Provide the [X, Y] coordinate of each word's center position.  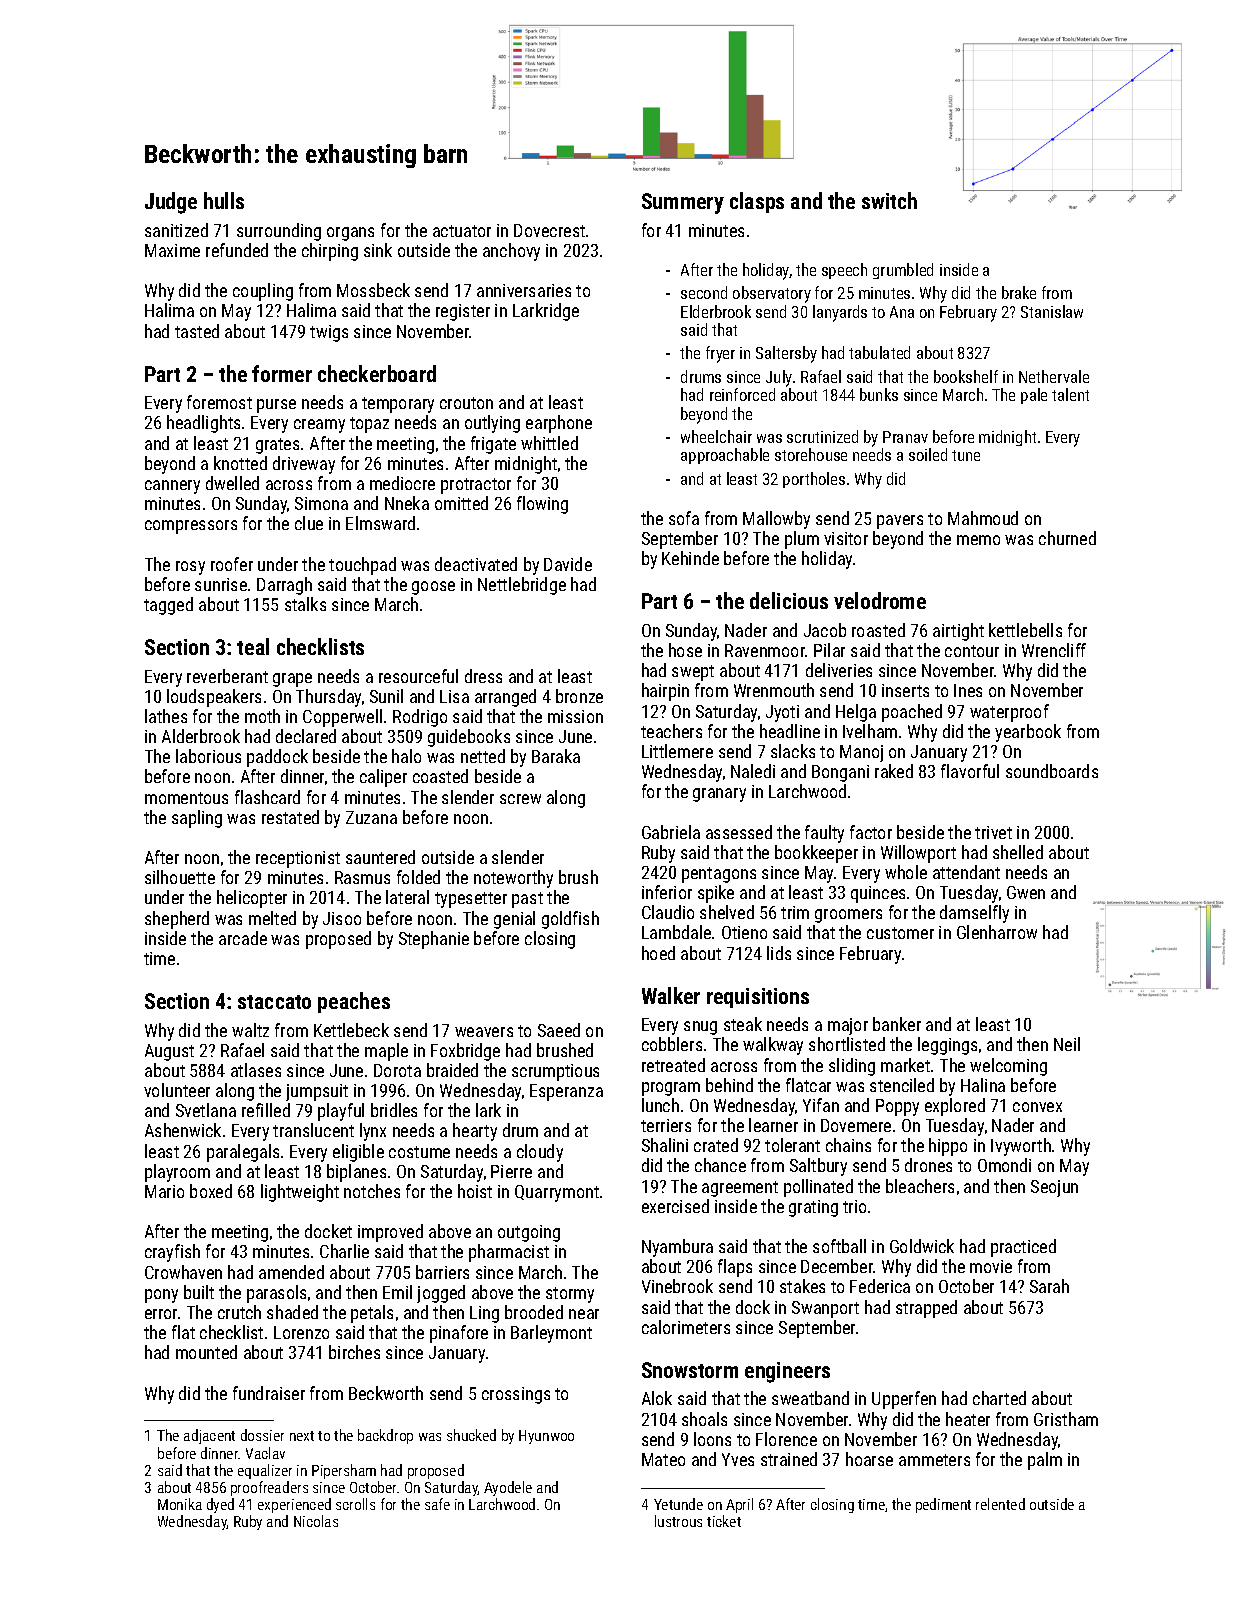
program [671, 1089]
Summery [683, 203]
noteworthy [513, 879]
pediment [943, 1505]
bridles [394, 1110]
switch [889, 200]
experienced [294, 1505]
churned [1067, 538]
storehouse [811, 454]
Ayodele [508, 1488]
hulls [224, 200]
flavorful [970, 771]
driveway [304, 465]
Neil [1067, 1044]
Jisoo [342, 918]
